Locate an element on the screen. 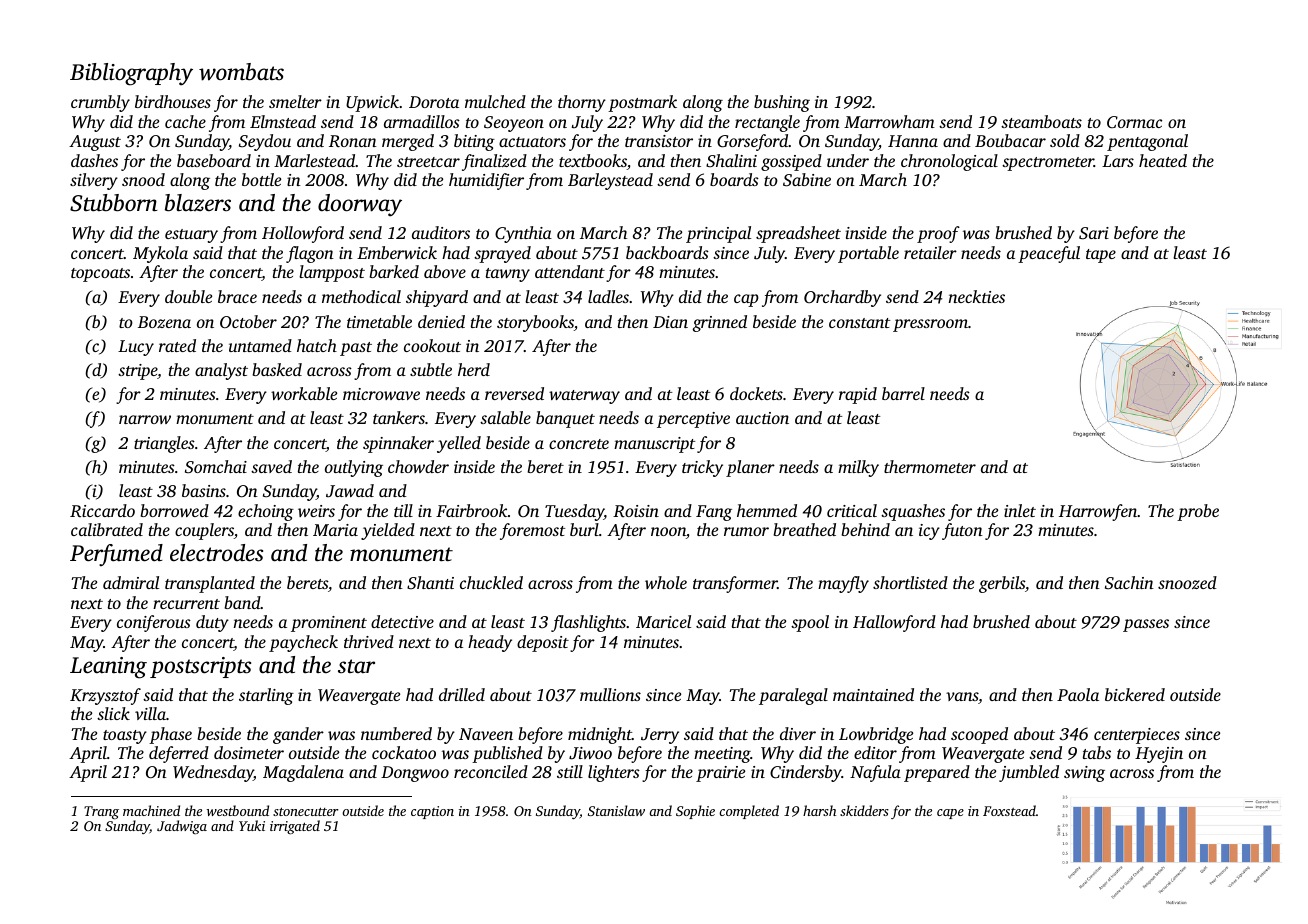  caption is located at coordinates (432, 812).
